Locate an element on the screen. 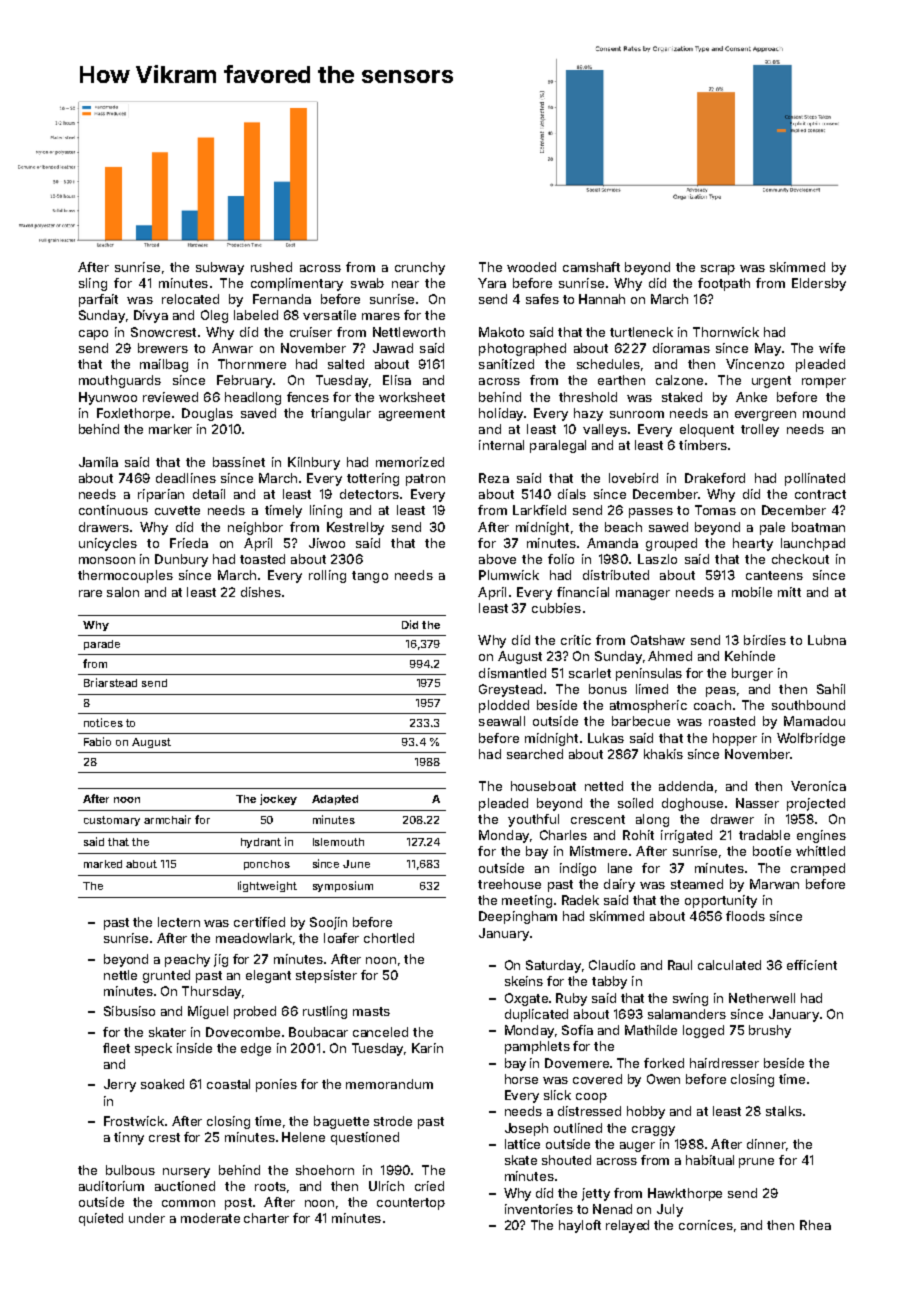 Image resolution: width=924 pixels, height=1308 pixels. engines is located at coordinates (821, 836).
